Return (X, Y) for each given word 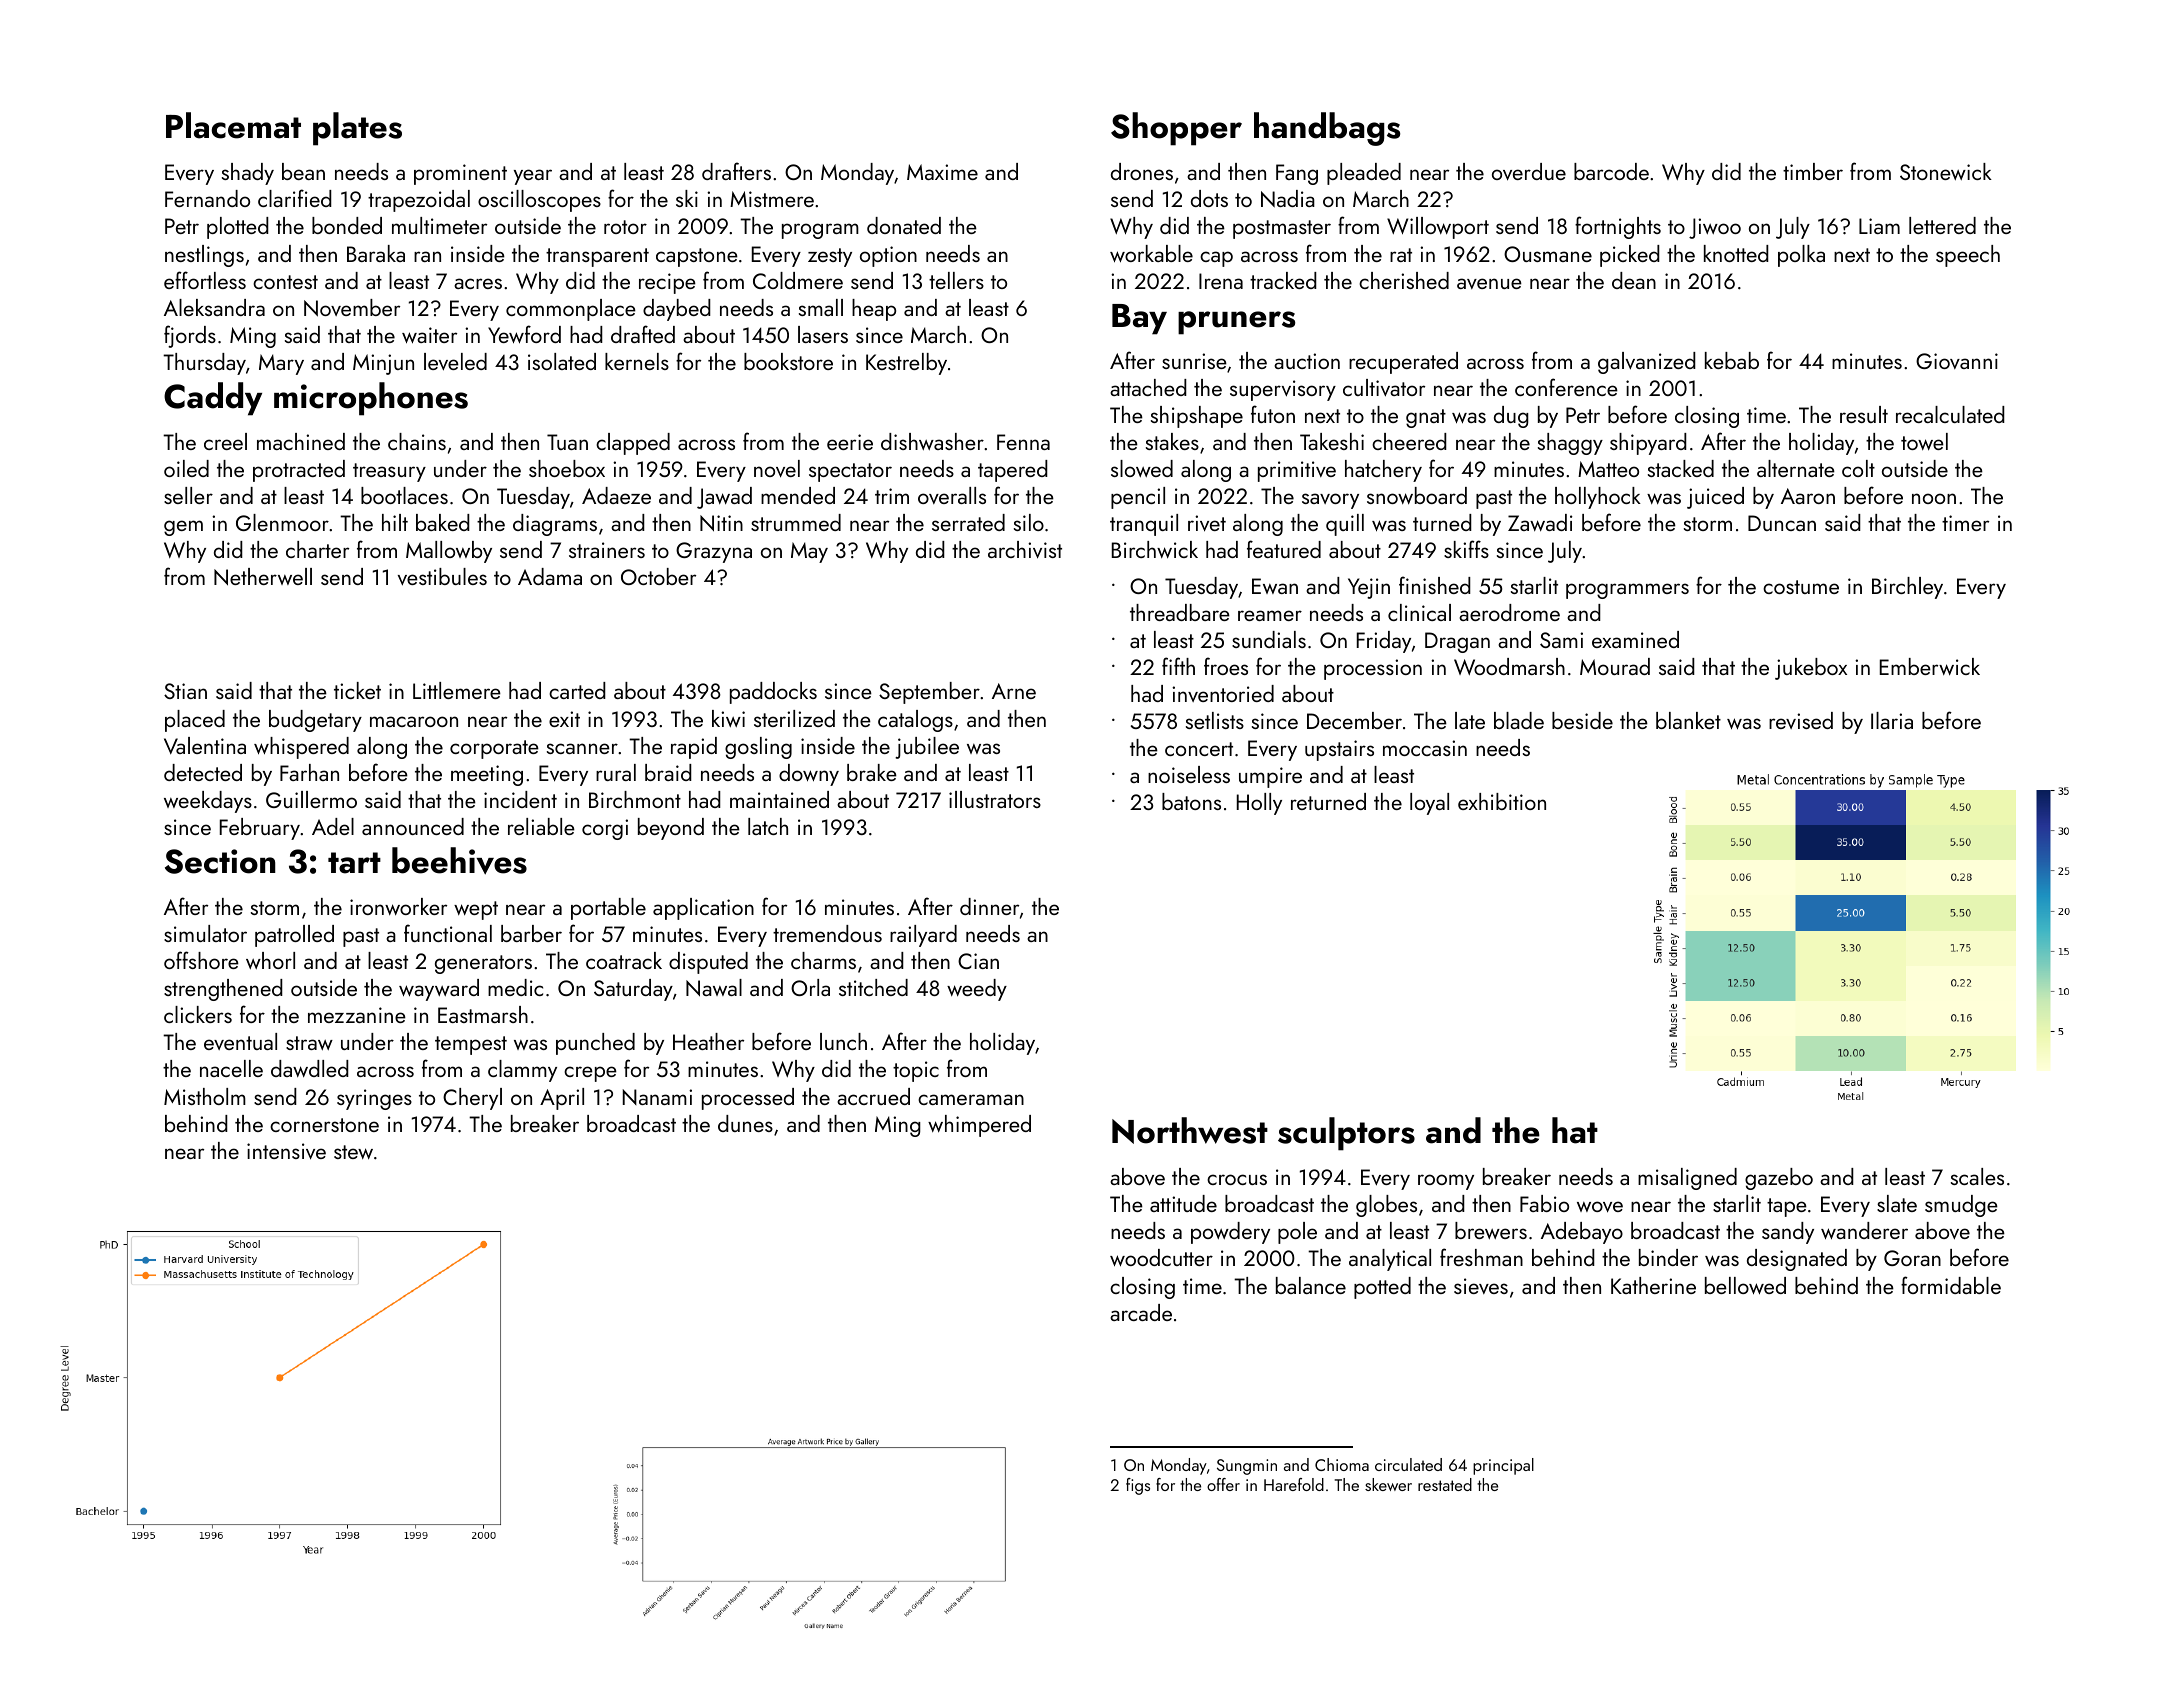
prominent (460, 174)
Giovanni (1957, 361)
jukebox (1811, 669)
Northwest (1190, 1130)
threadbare (1180, 612)
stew (353, 1152)
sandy (1788, 1233)
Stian (185, 691)
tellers (956, 280)
